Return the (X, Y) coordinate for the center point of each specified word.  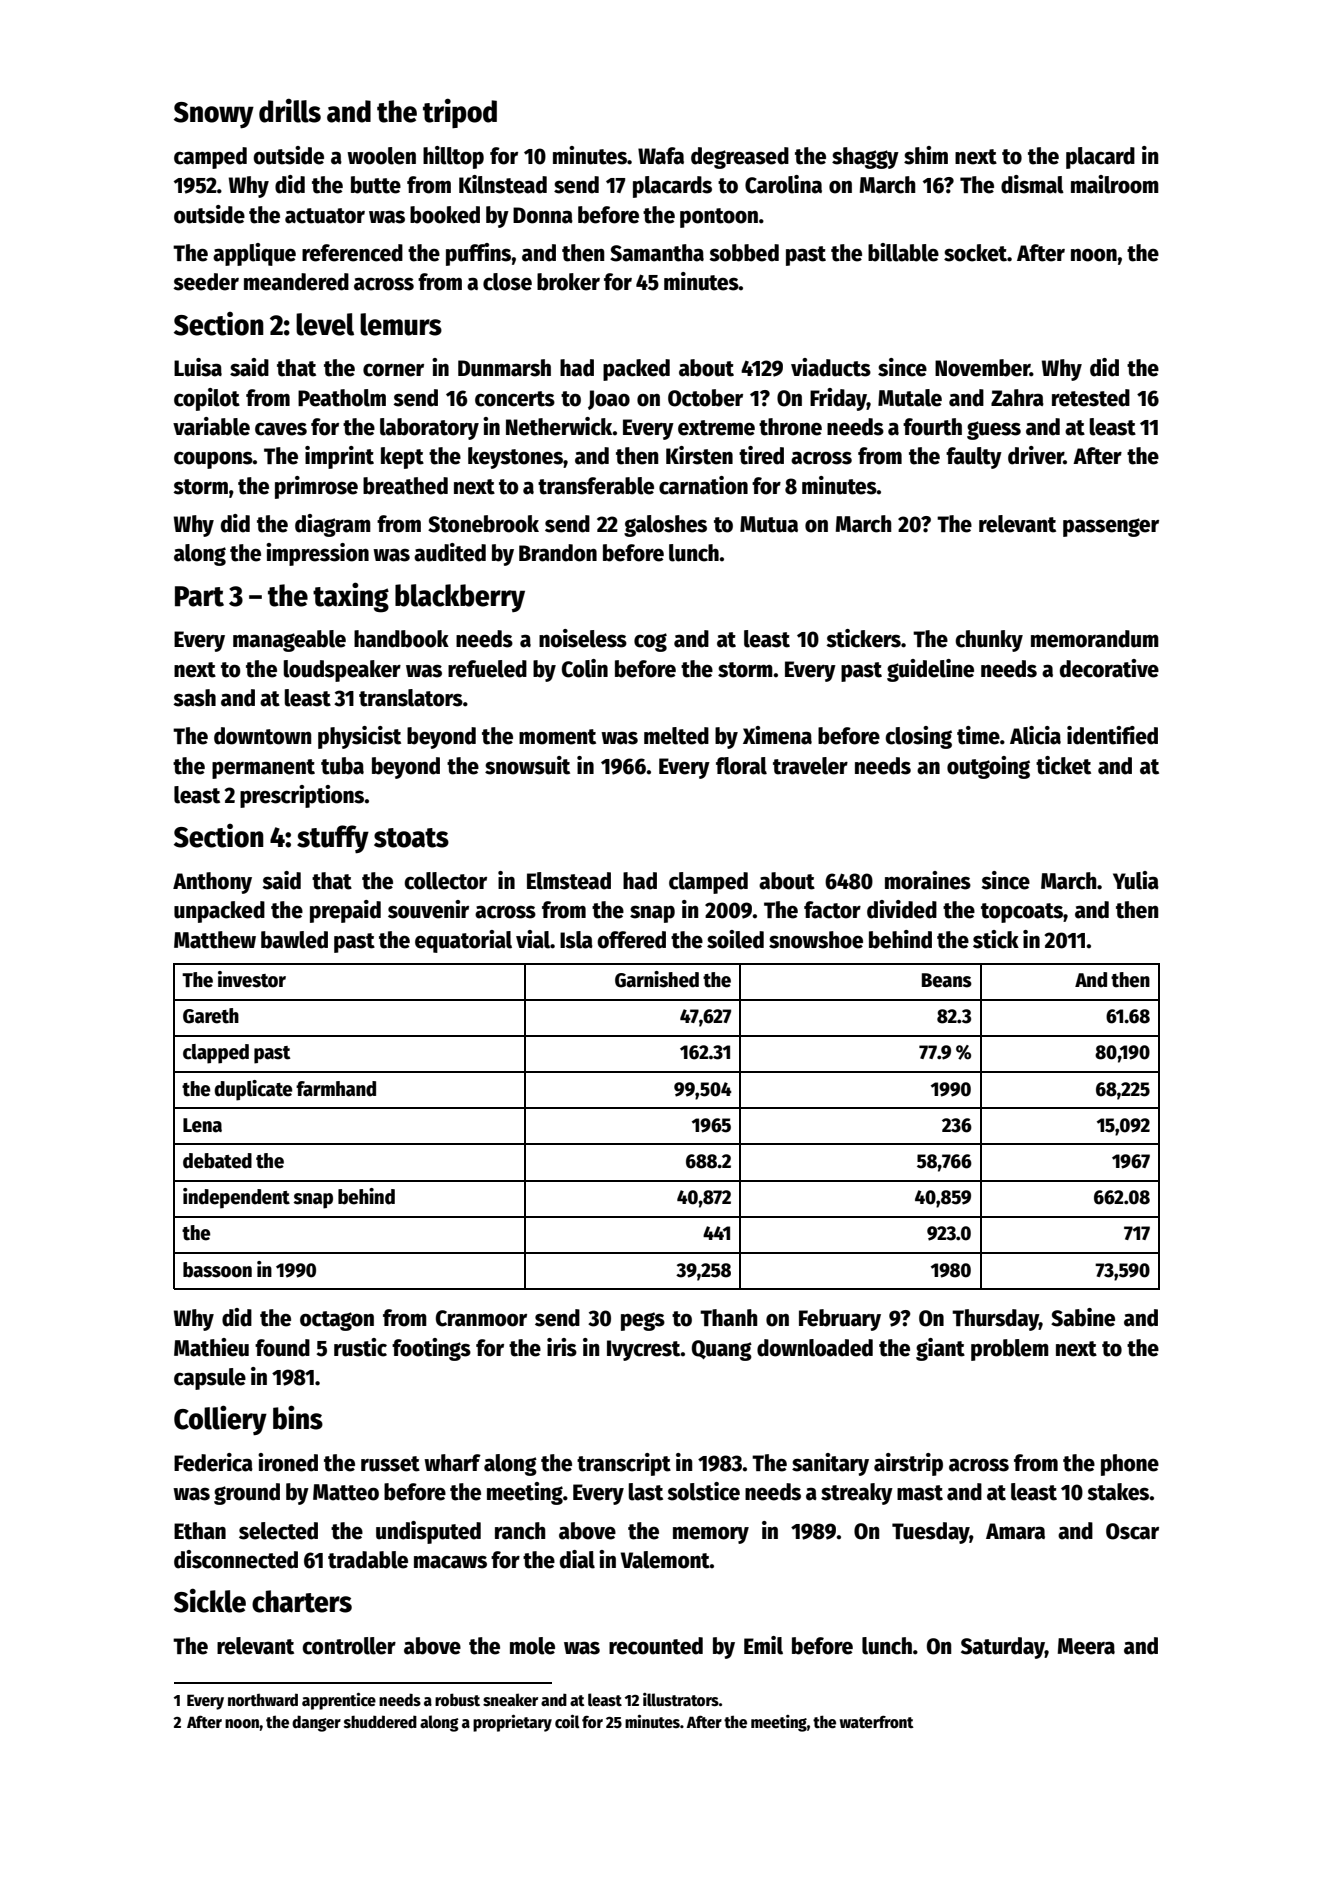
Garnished (657, 979)
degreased (740, 158)
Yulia (1136, 880)
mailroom (1115, 184)
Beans (947, 980)
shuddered (380, 1721)
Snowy (214, 115)
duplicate (253, 1090)
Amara (1015, 1531)
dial (577, 1559)
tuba (342, 766)
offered (631, 940)
